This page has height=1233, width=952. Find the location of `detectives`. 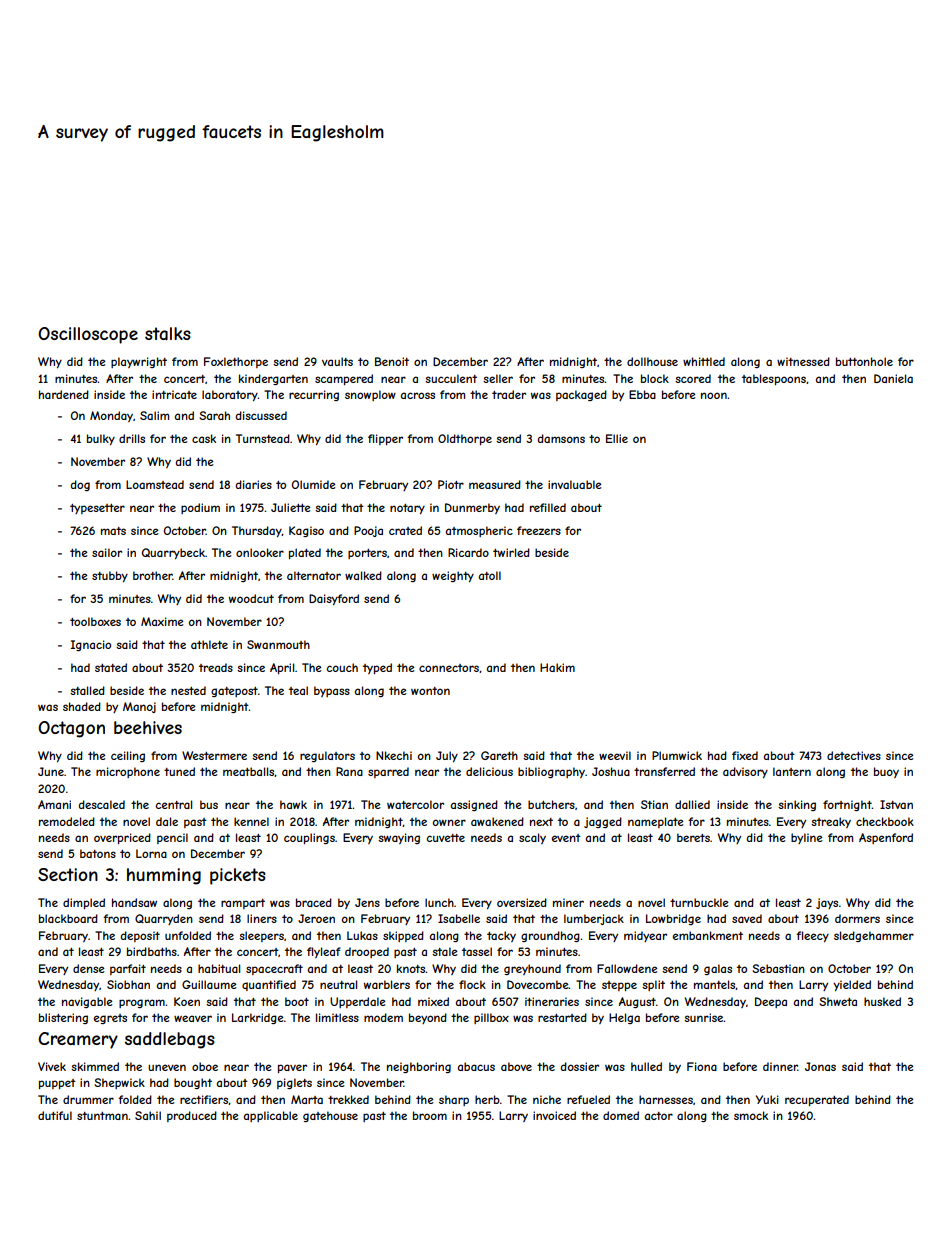

detectives is located at coordinates (854, 755).
